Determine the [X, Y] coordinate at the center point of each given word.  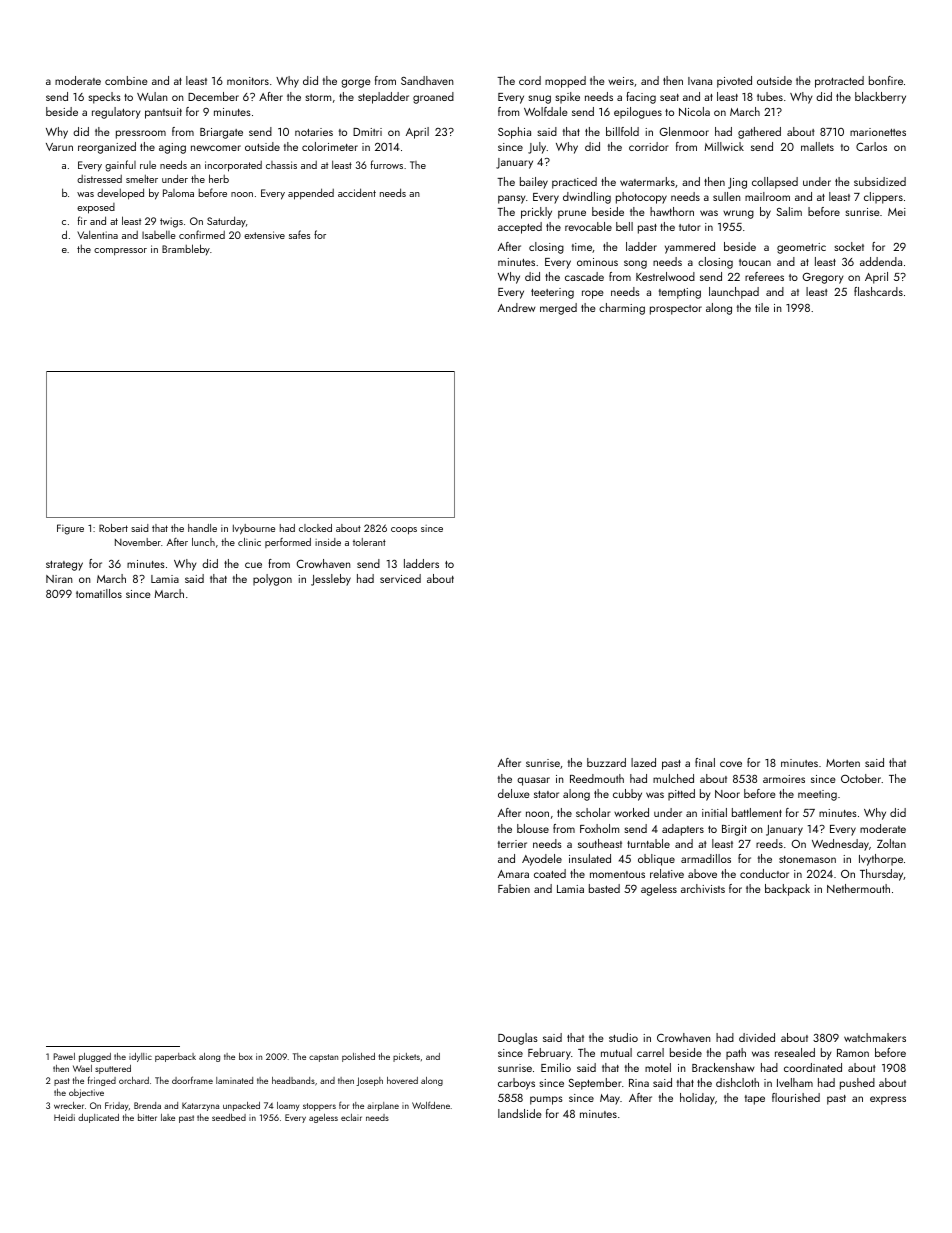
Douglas [518, 1039]
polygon [272, 580]
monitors [248, 81]
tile [762, 307]
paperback [175, 1057]
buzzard [606, 762]
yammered [690, 248]
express [888, 1100]
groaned [433, 98]
